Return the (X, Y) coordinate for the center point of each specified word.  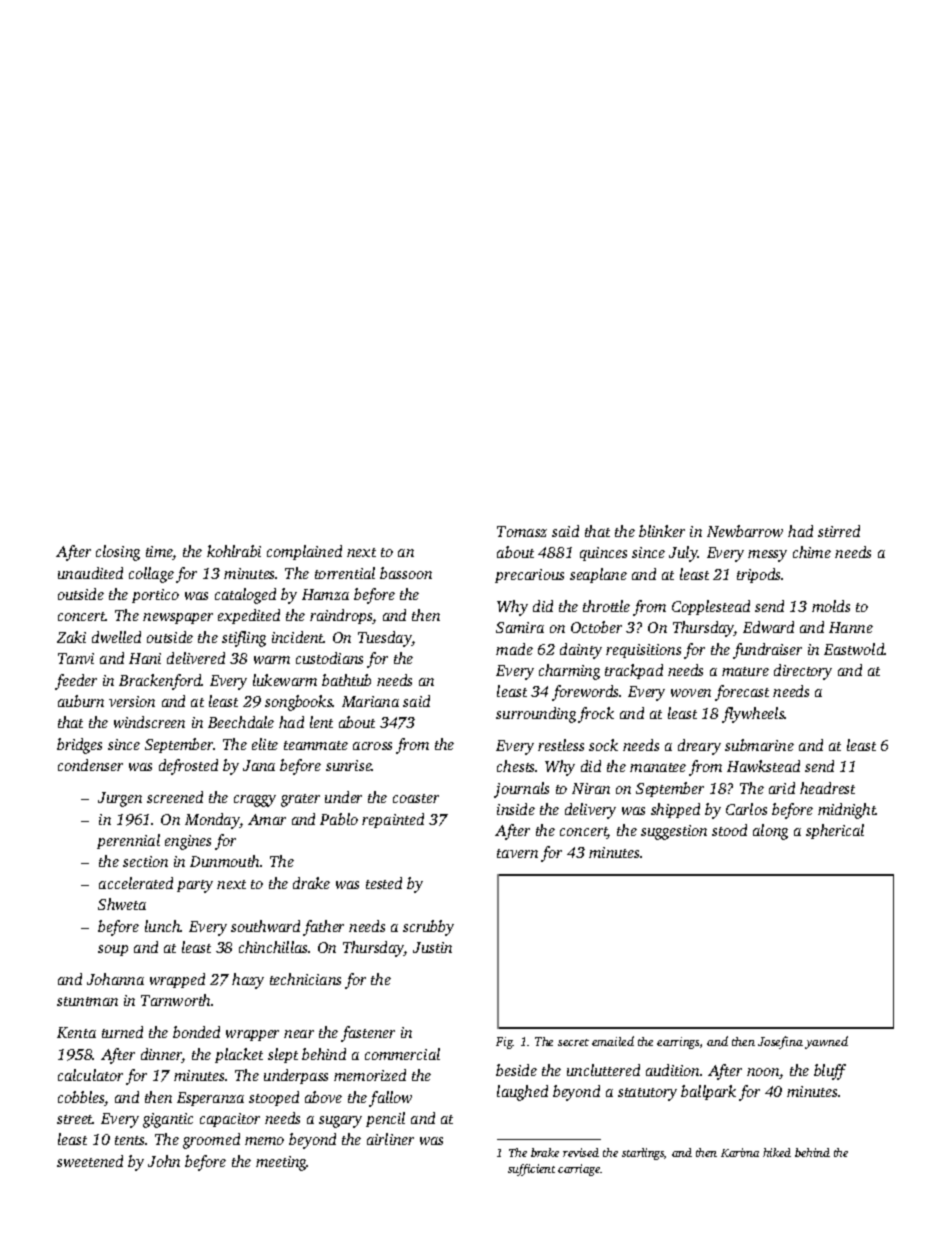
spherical (835, 831)
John (164, 1161)
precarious (529, 576)
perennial (128, 841)
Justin (432, 947)
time (159, 553)
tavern (517, 853)
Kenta (76, 1032)
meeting (281, 1163)
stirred (839, 531)
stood (729, 830)
